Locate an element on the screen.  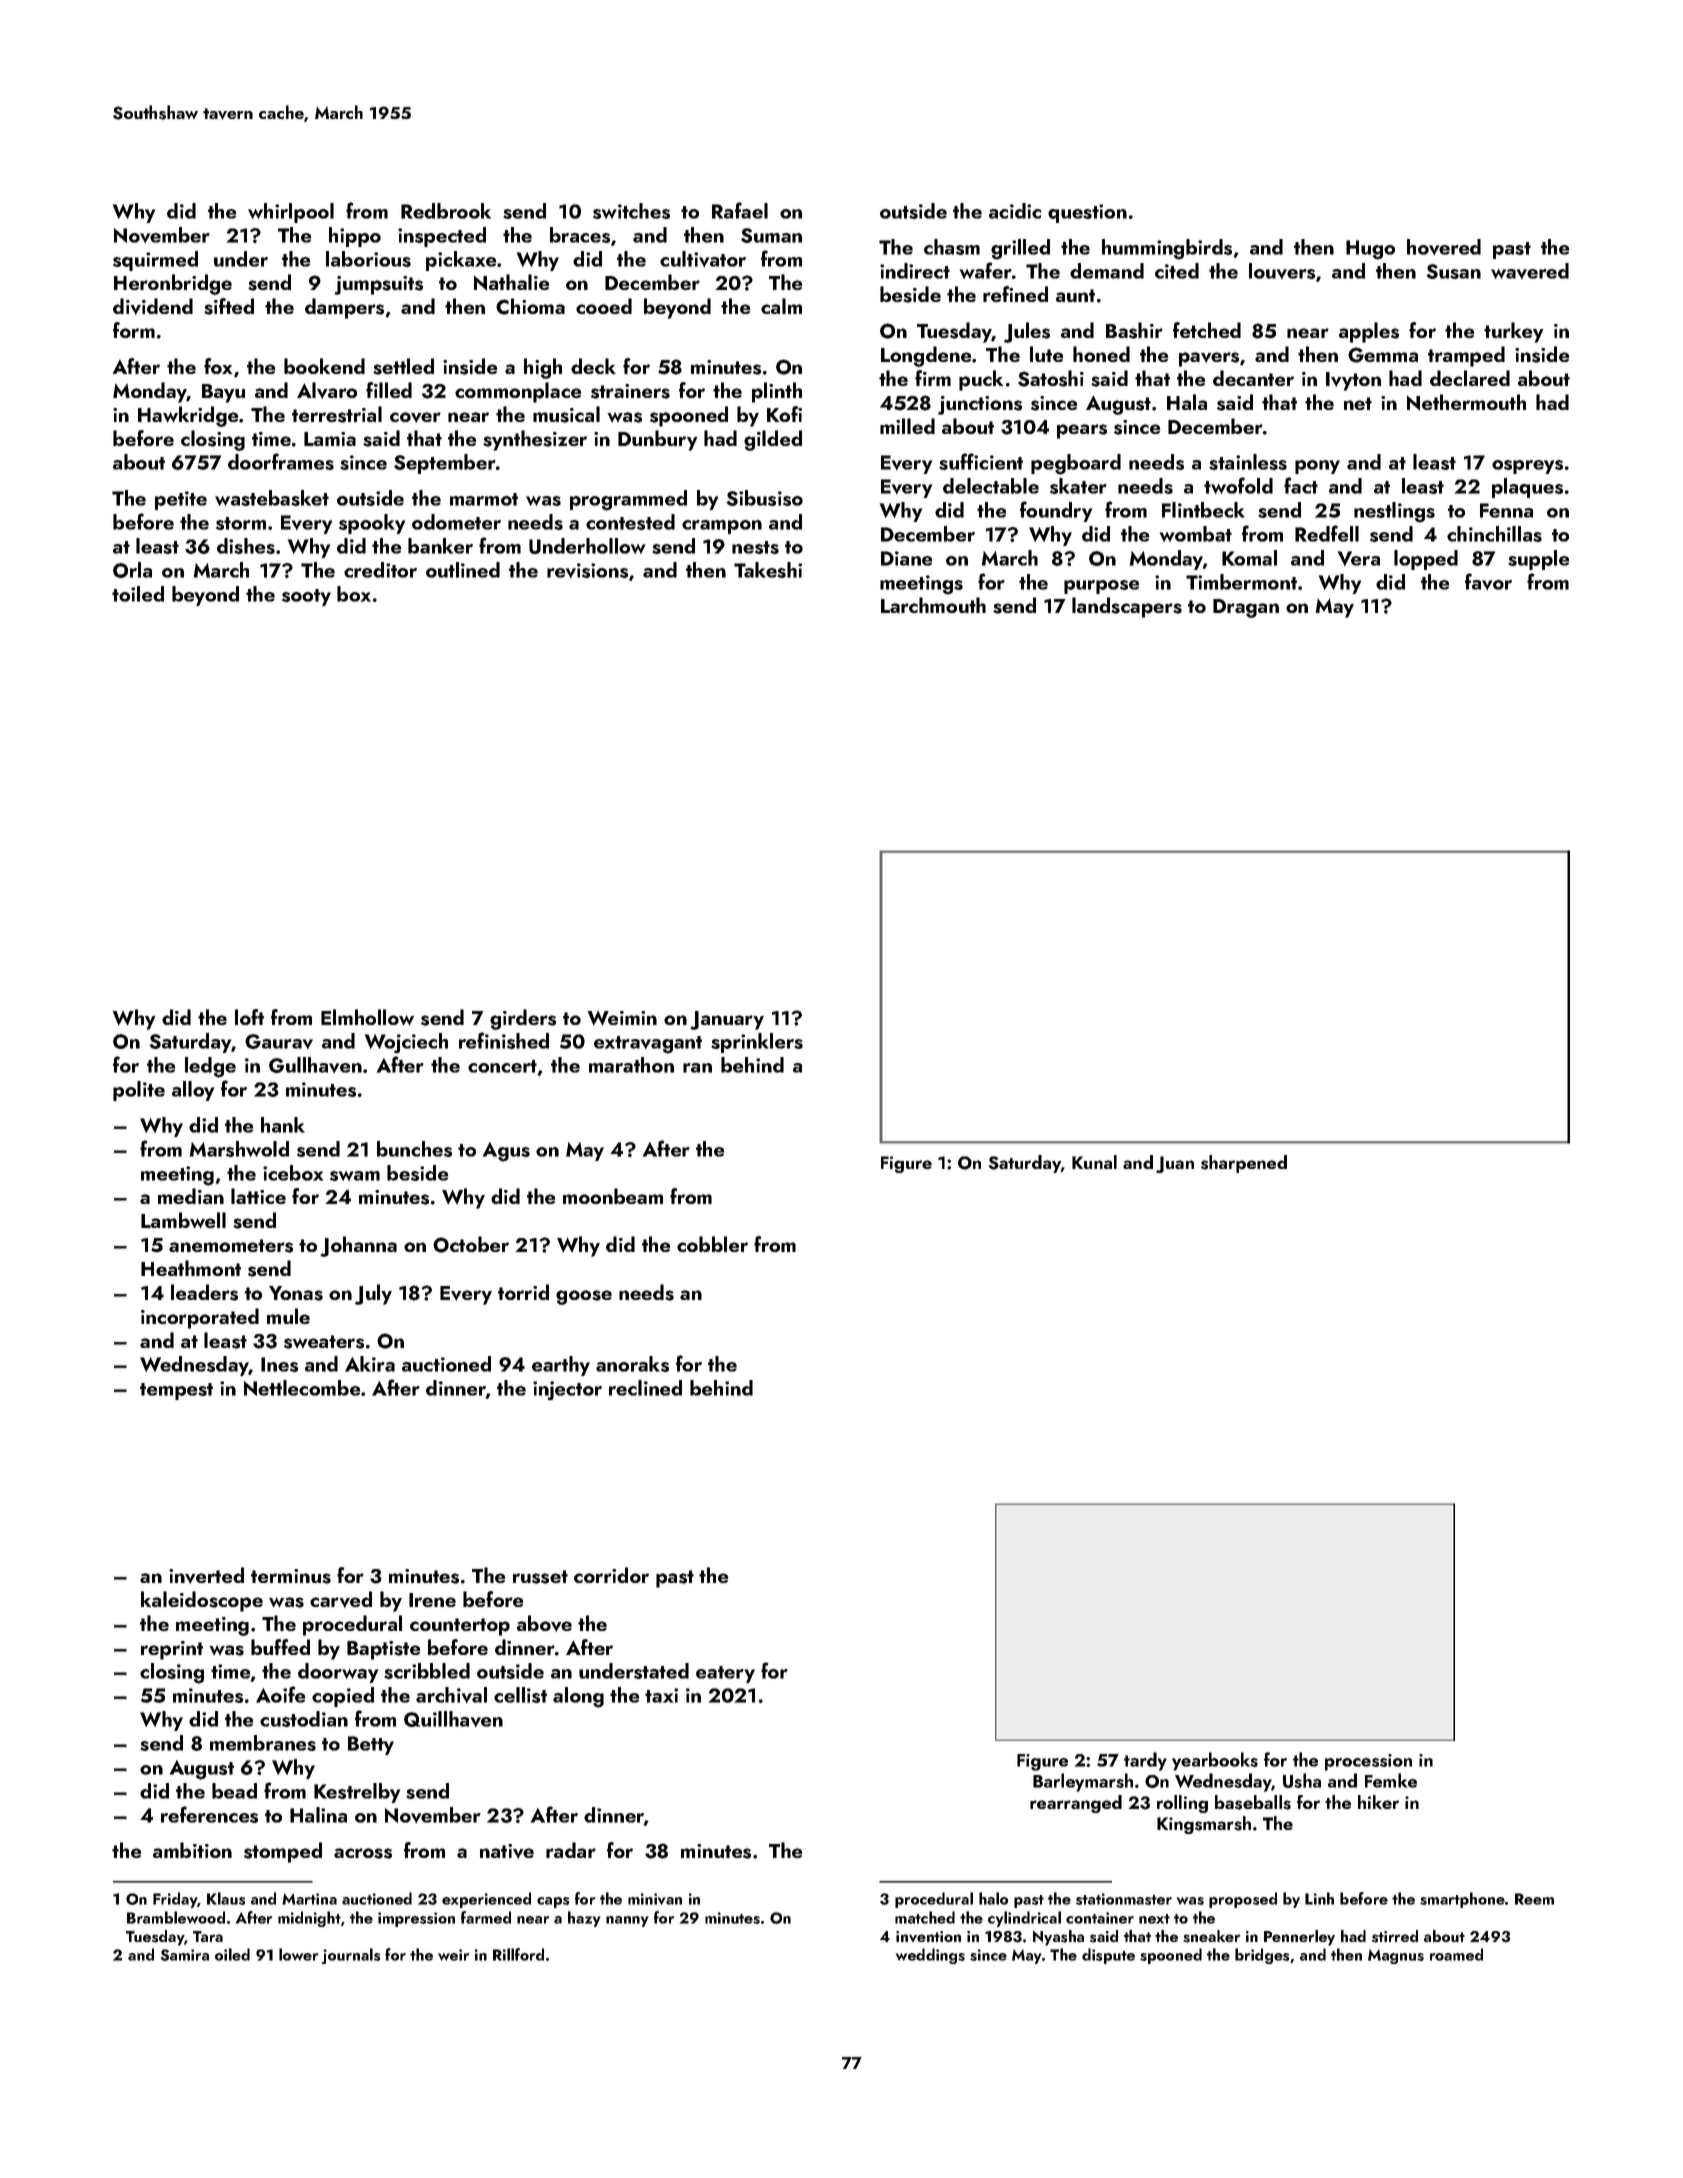
Sibusiso is located at coordinates (764, 498).
